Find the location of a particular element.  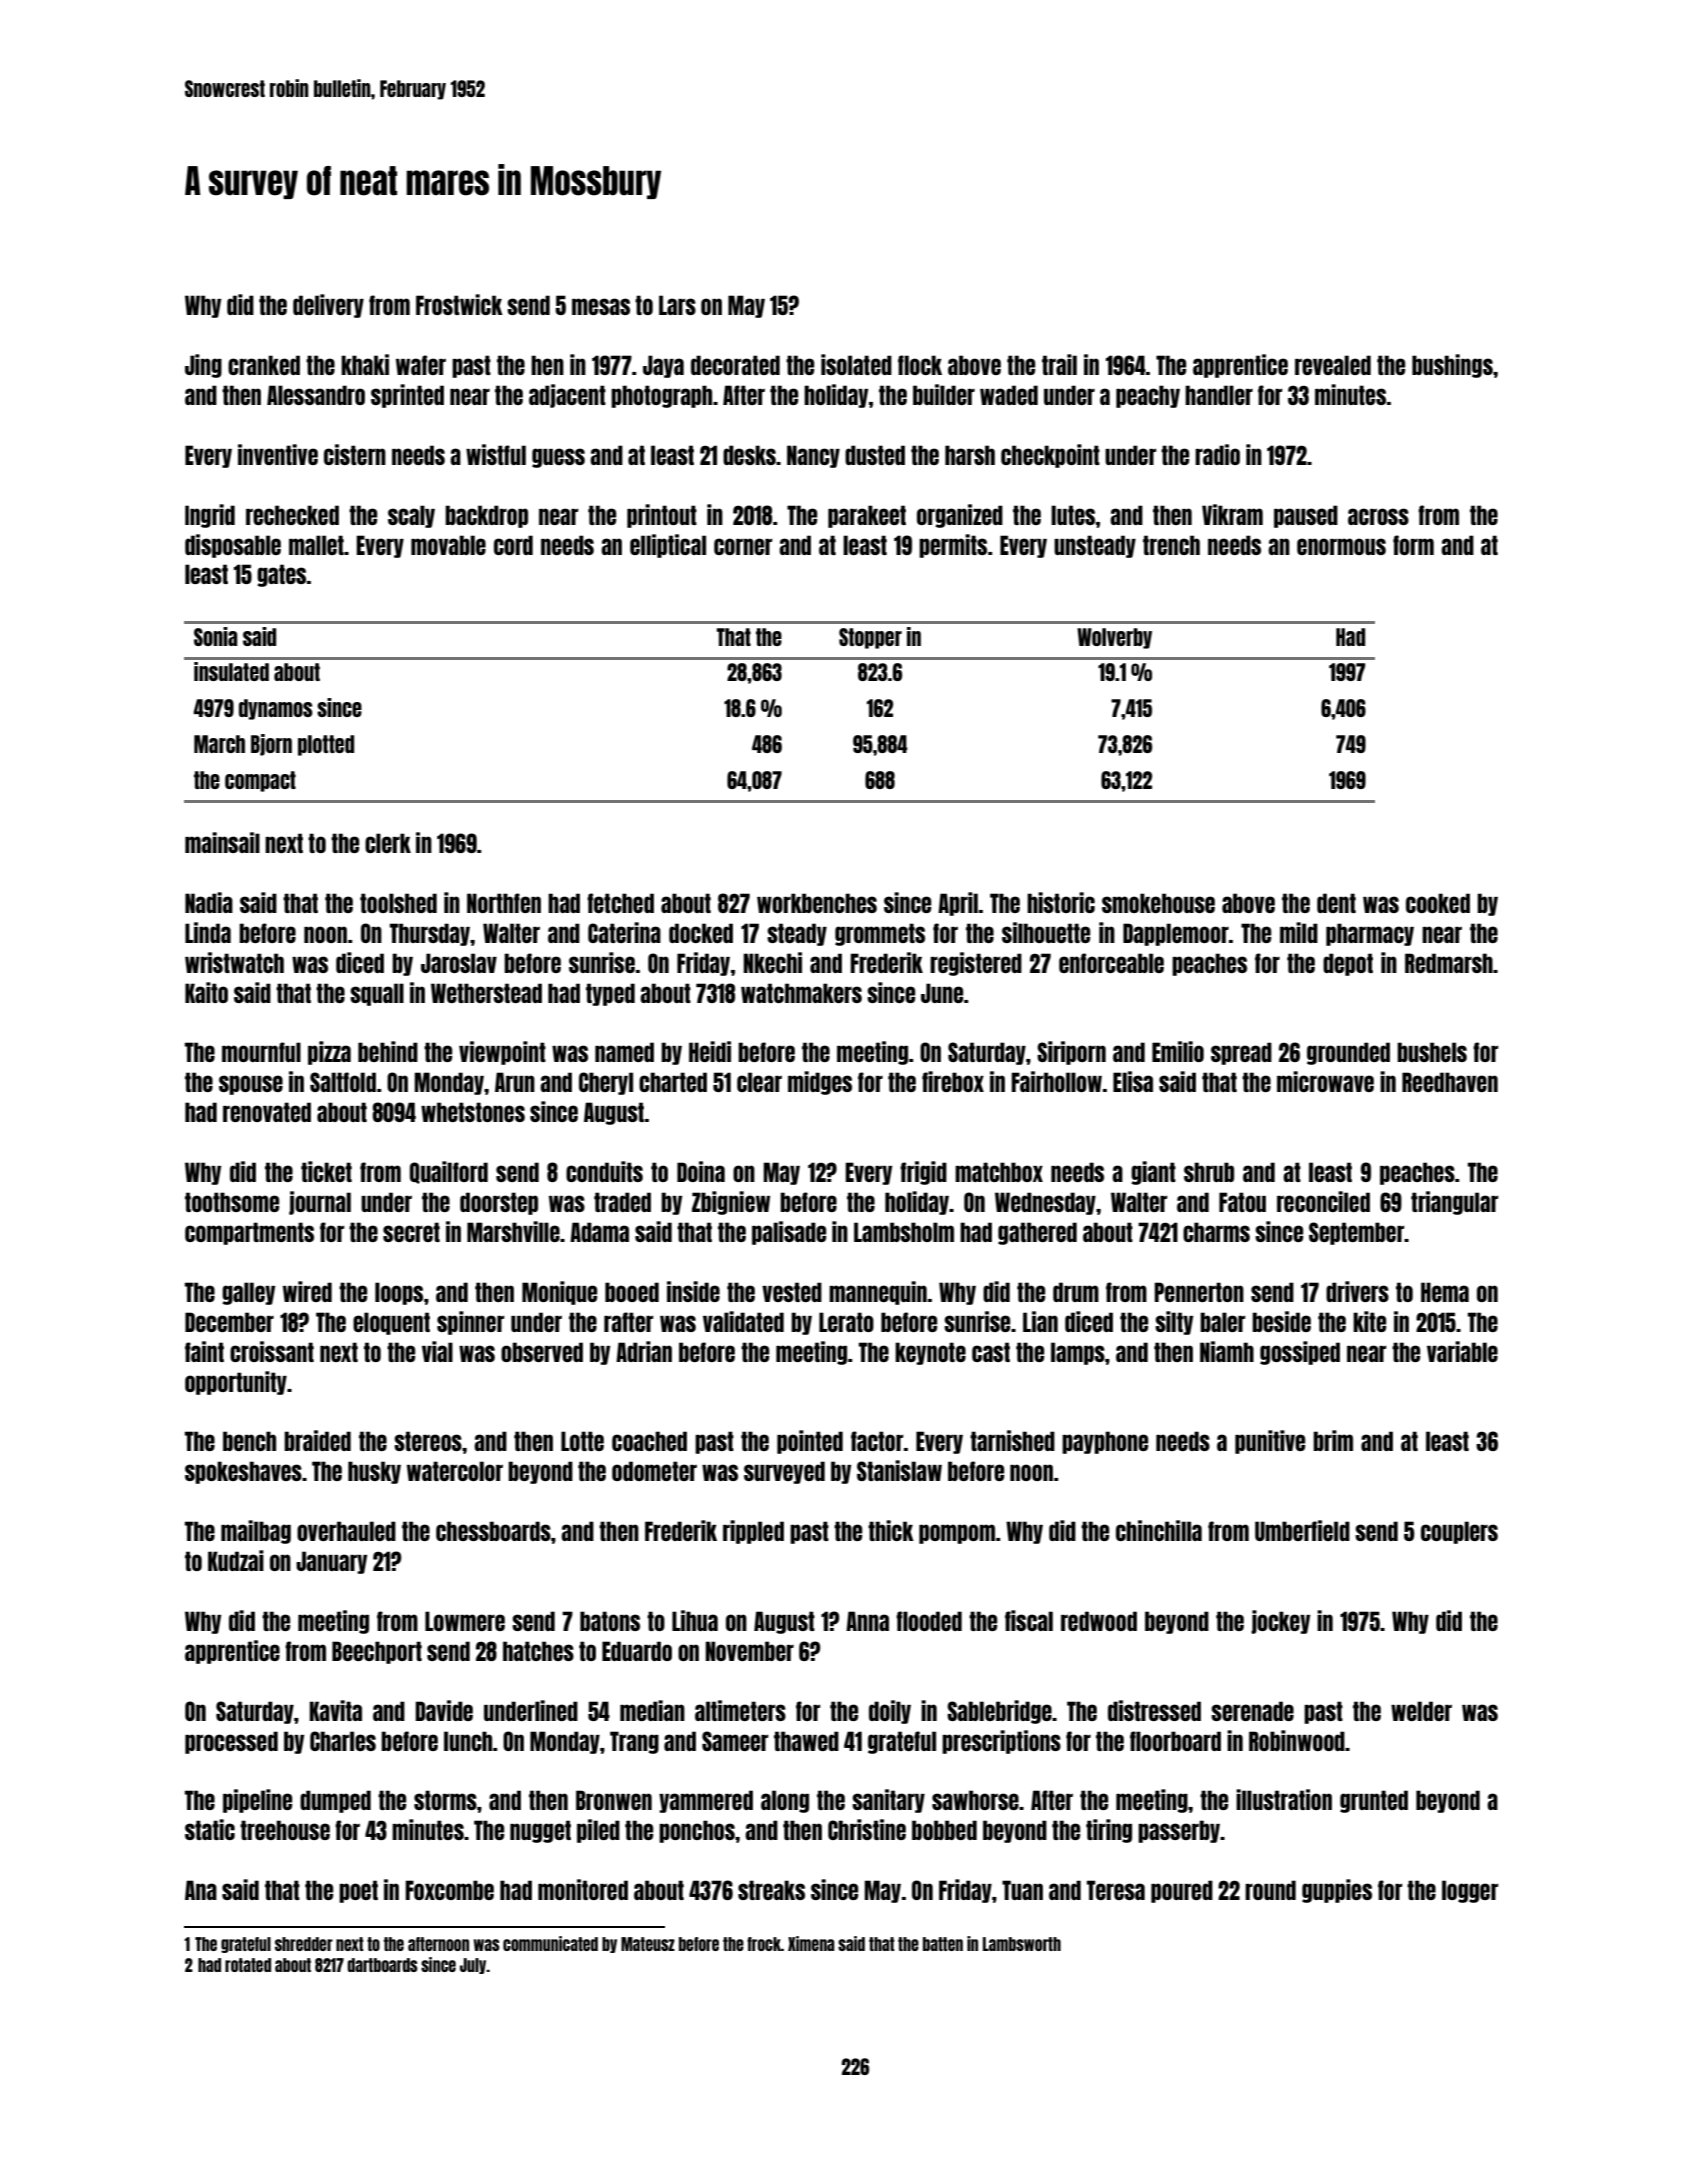

smokehouse is located at coordinates (1158, 903).
